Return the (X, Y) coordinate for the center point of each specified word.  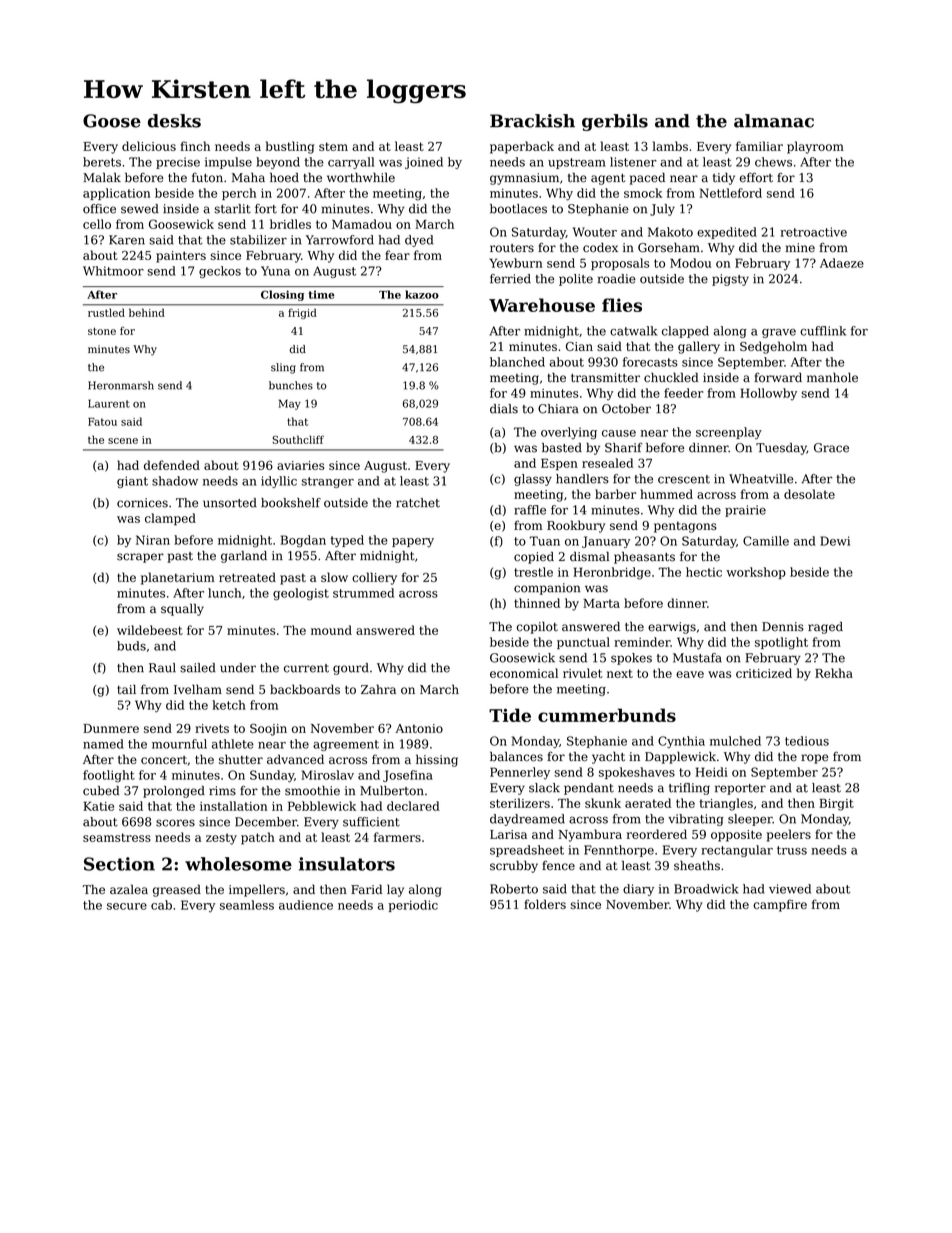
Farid (366, 889)
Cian (579, 346)
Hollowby (768, 394)
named (103, 744)
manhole (832, 378)
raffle (530, 510)
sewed (140, 209)
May (290, 404)
